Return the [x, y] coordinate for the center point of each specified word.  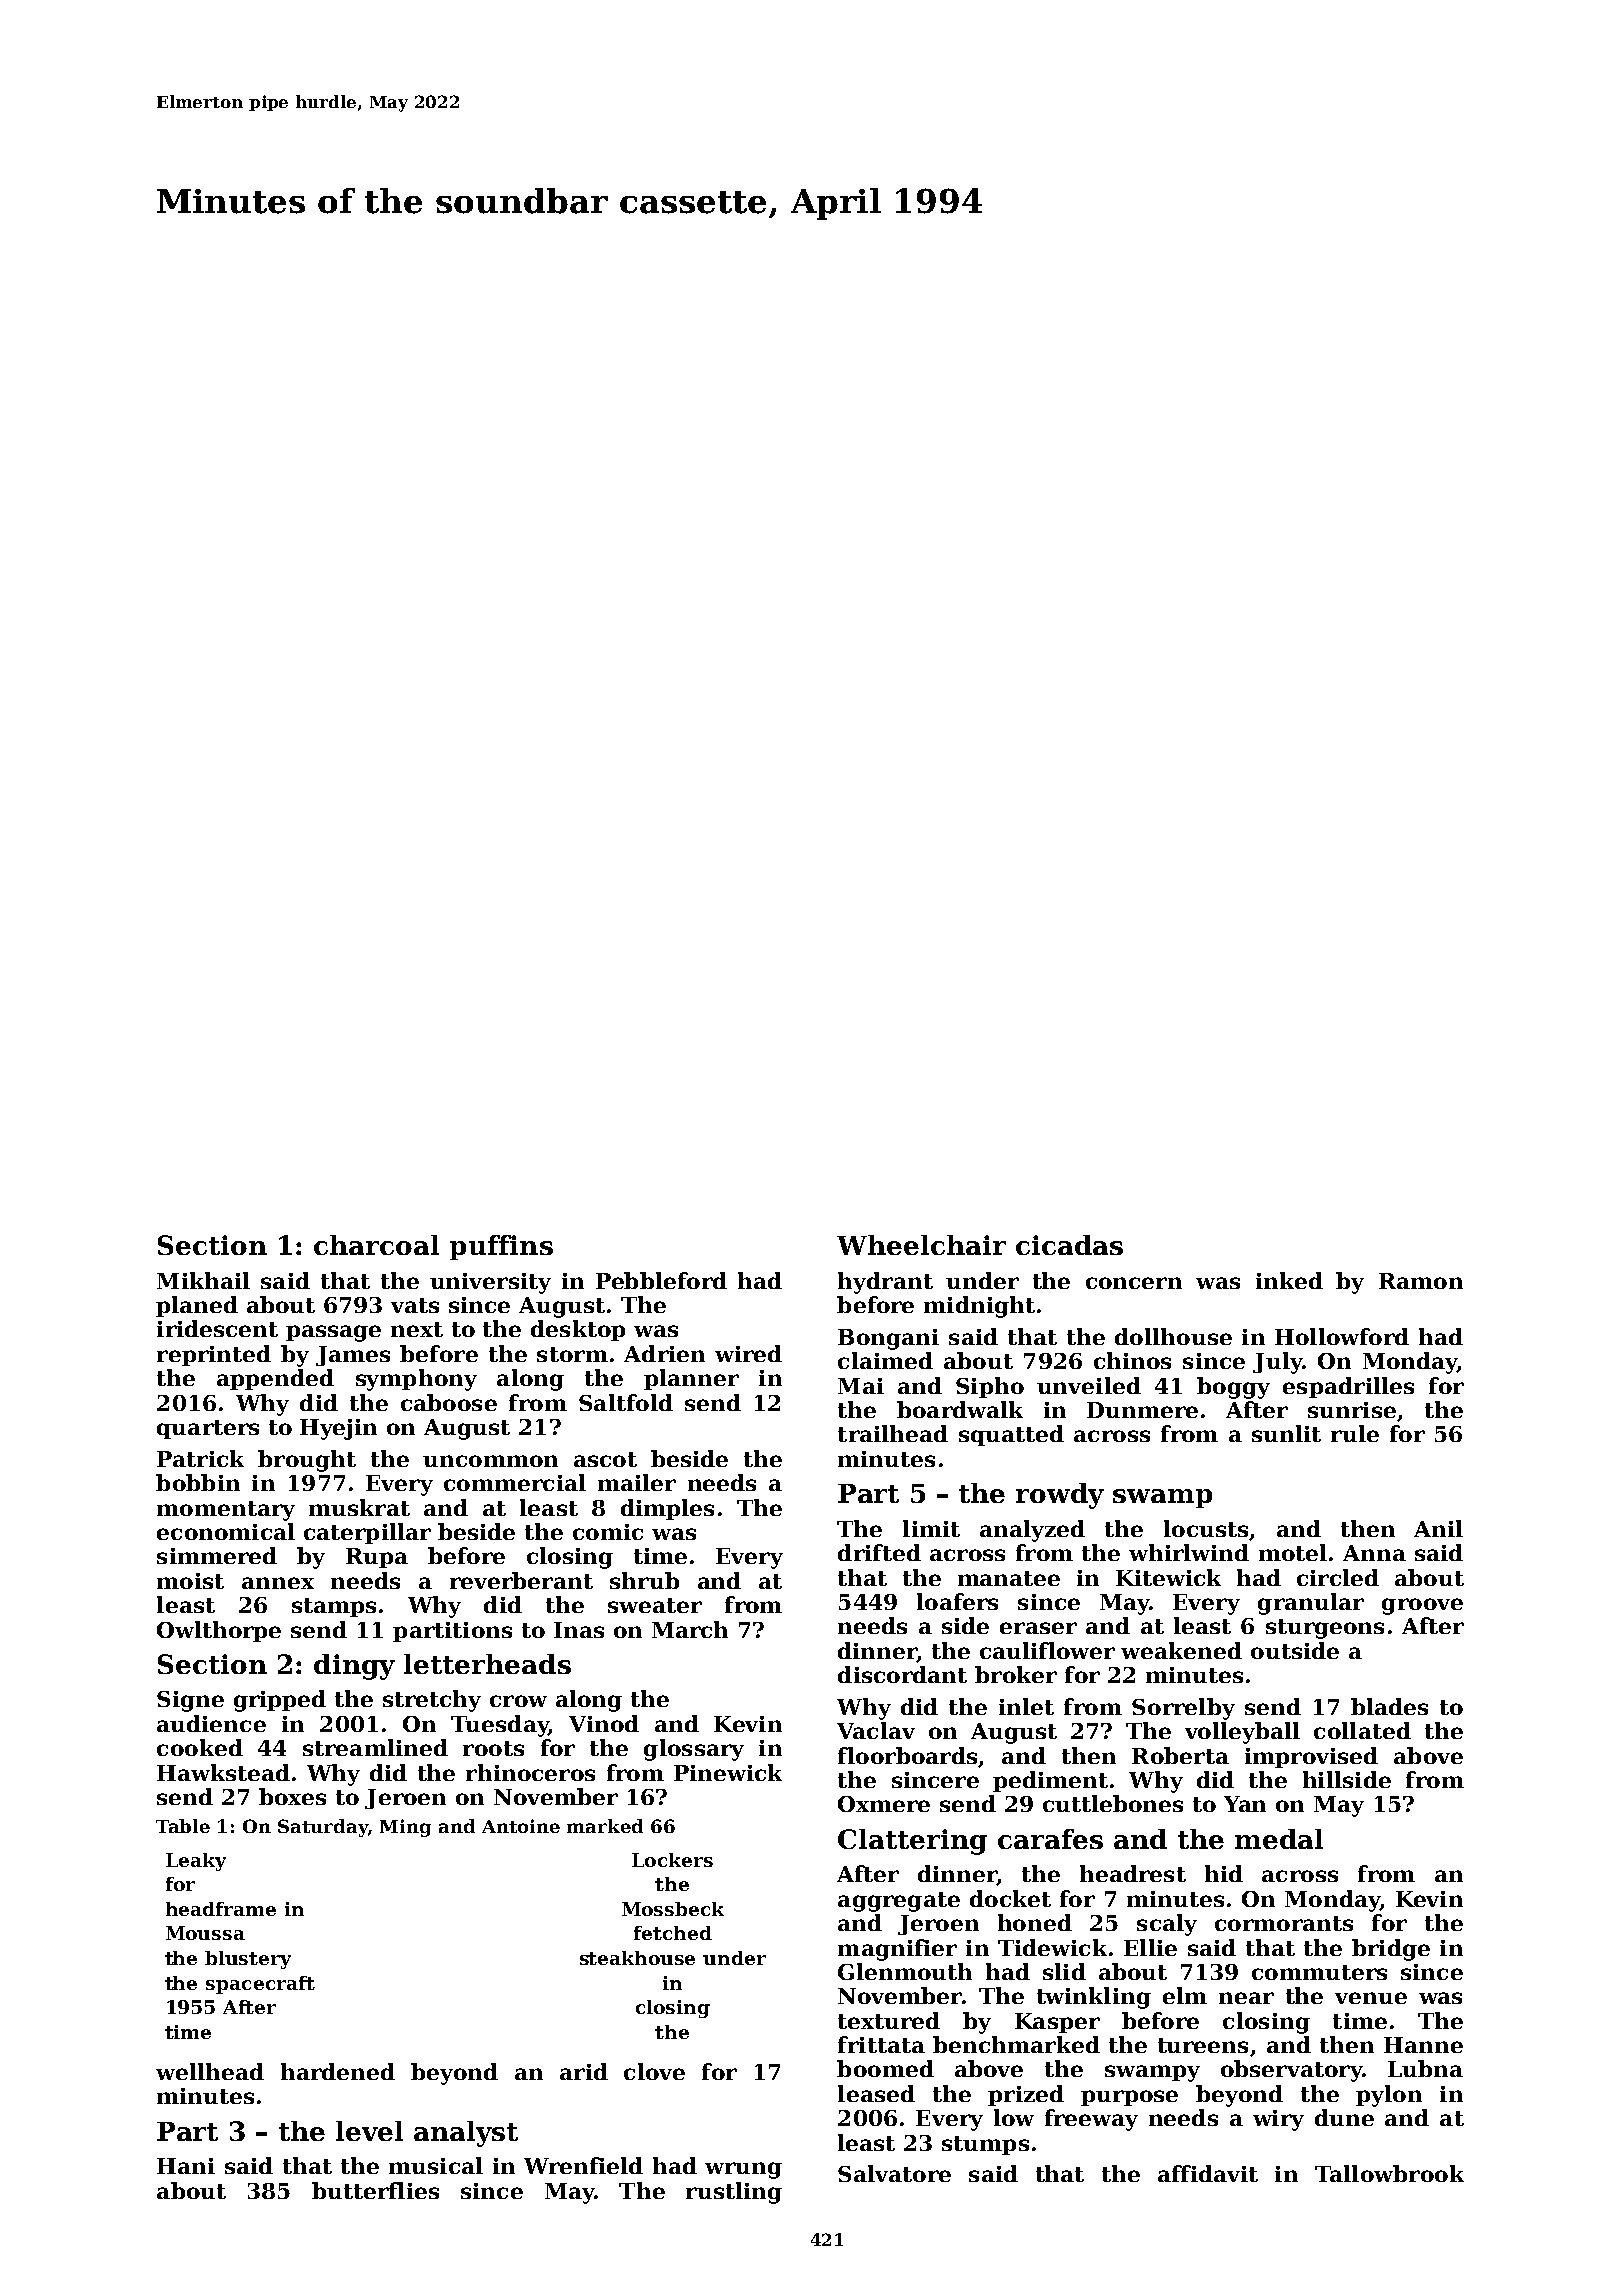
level [369, 2131]
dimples [667, 1509]
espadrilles [1348, 1387]
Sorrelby [1183, 1709]
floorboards [907, 1755]
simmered [217, 1555]
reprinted [214, 1355]
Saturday [323, 1828]
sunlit [1286, 1433]
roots [493, 1748]
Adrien [664, 1353]
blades [1389, 1706]
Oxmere [884, 1804]
